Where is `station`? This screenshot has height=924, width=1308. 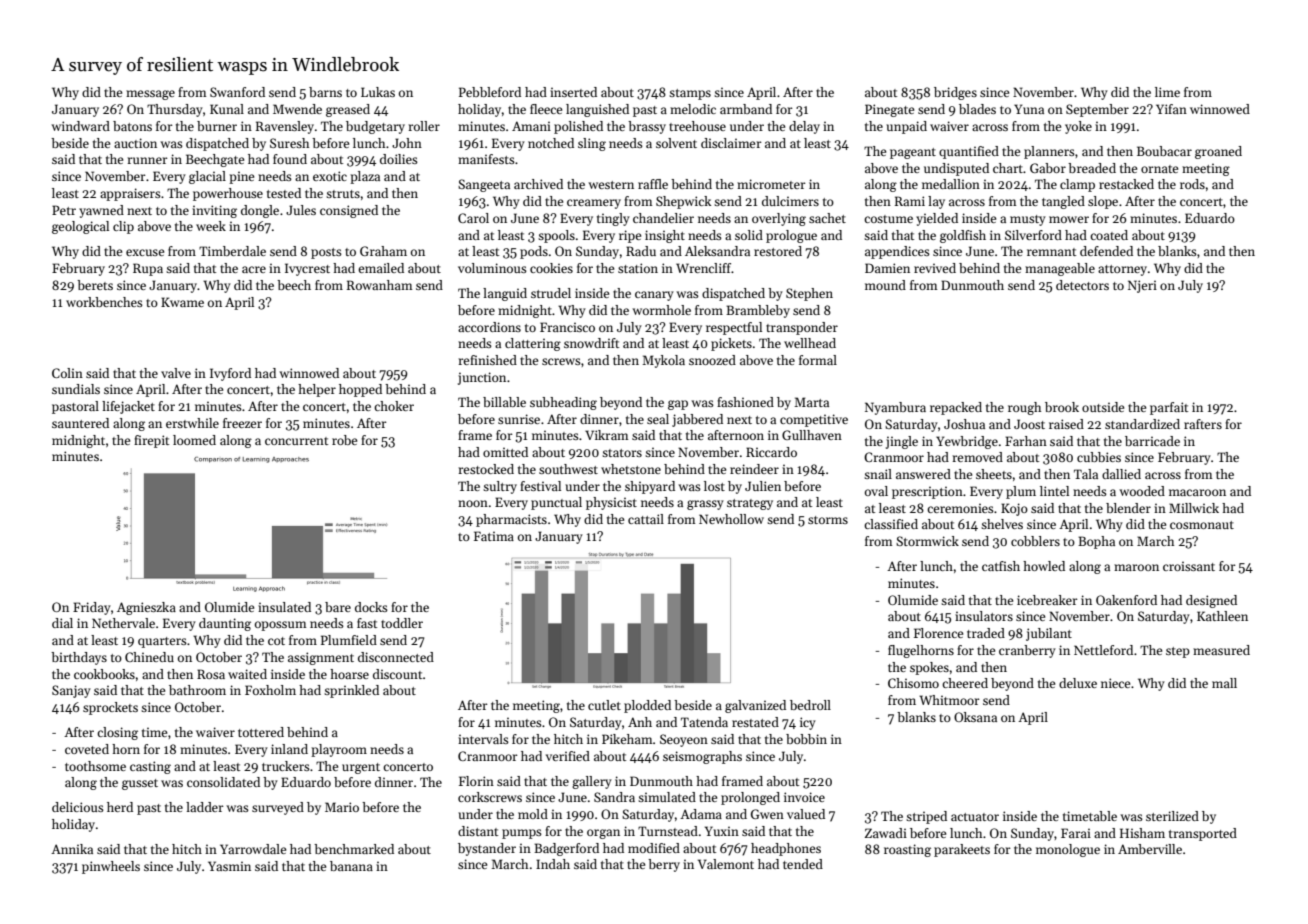
station is located at coordinates (638, 268).
